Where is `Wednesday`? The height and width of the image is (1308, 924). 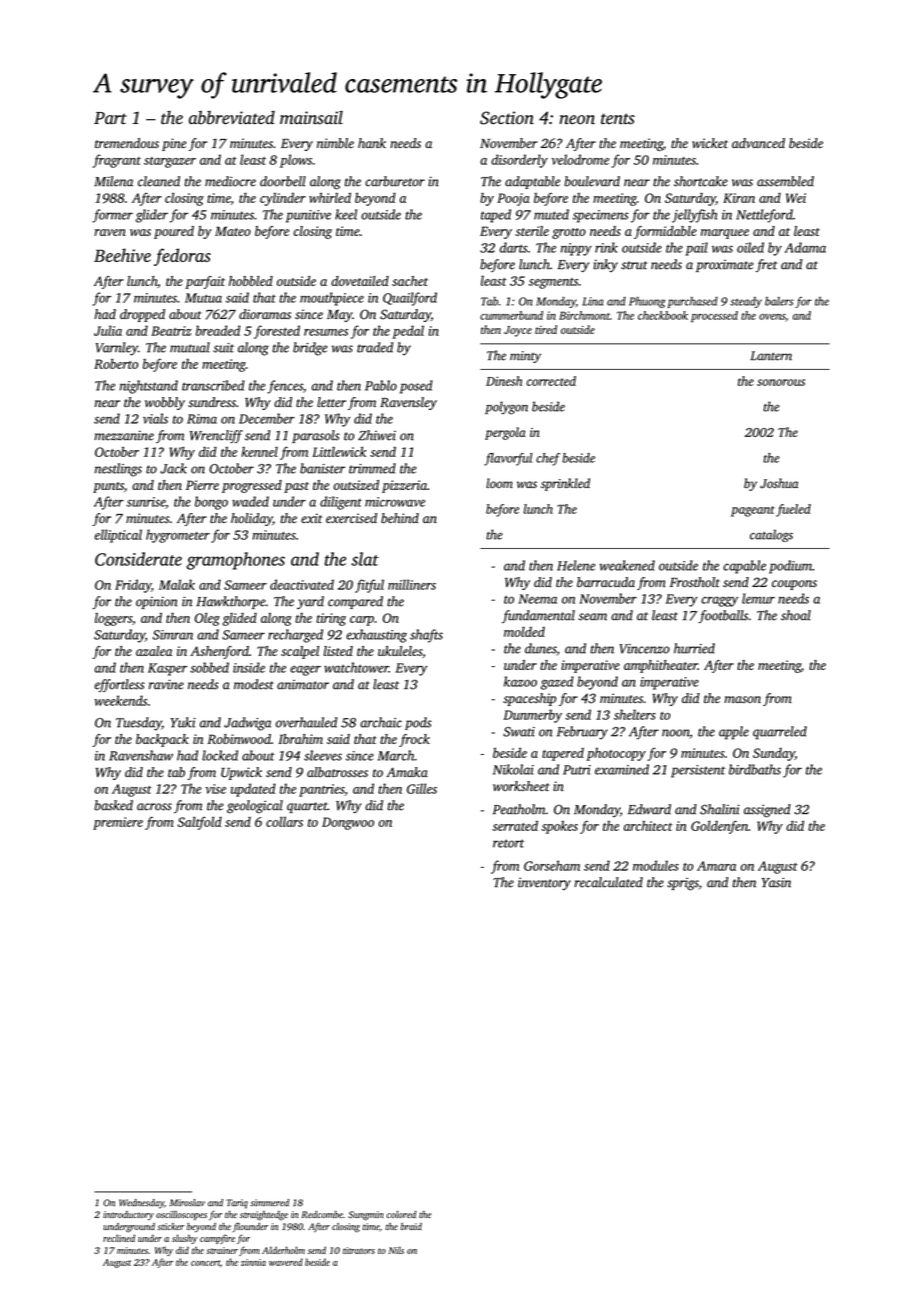 Wednesday is located at coordinates (141, 1204).
